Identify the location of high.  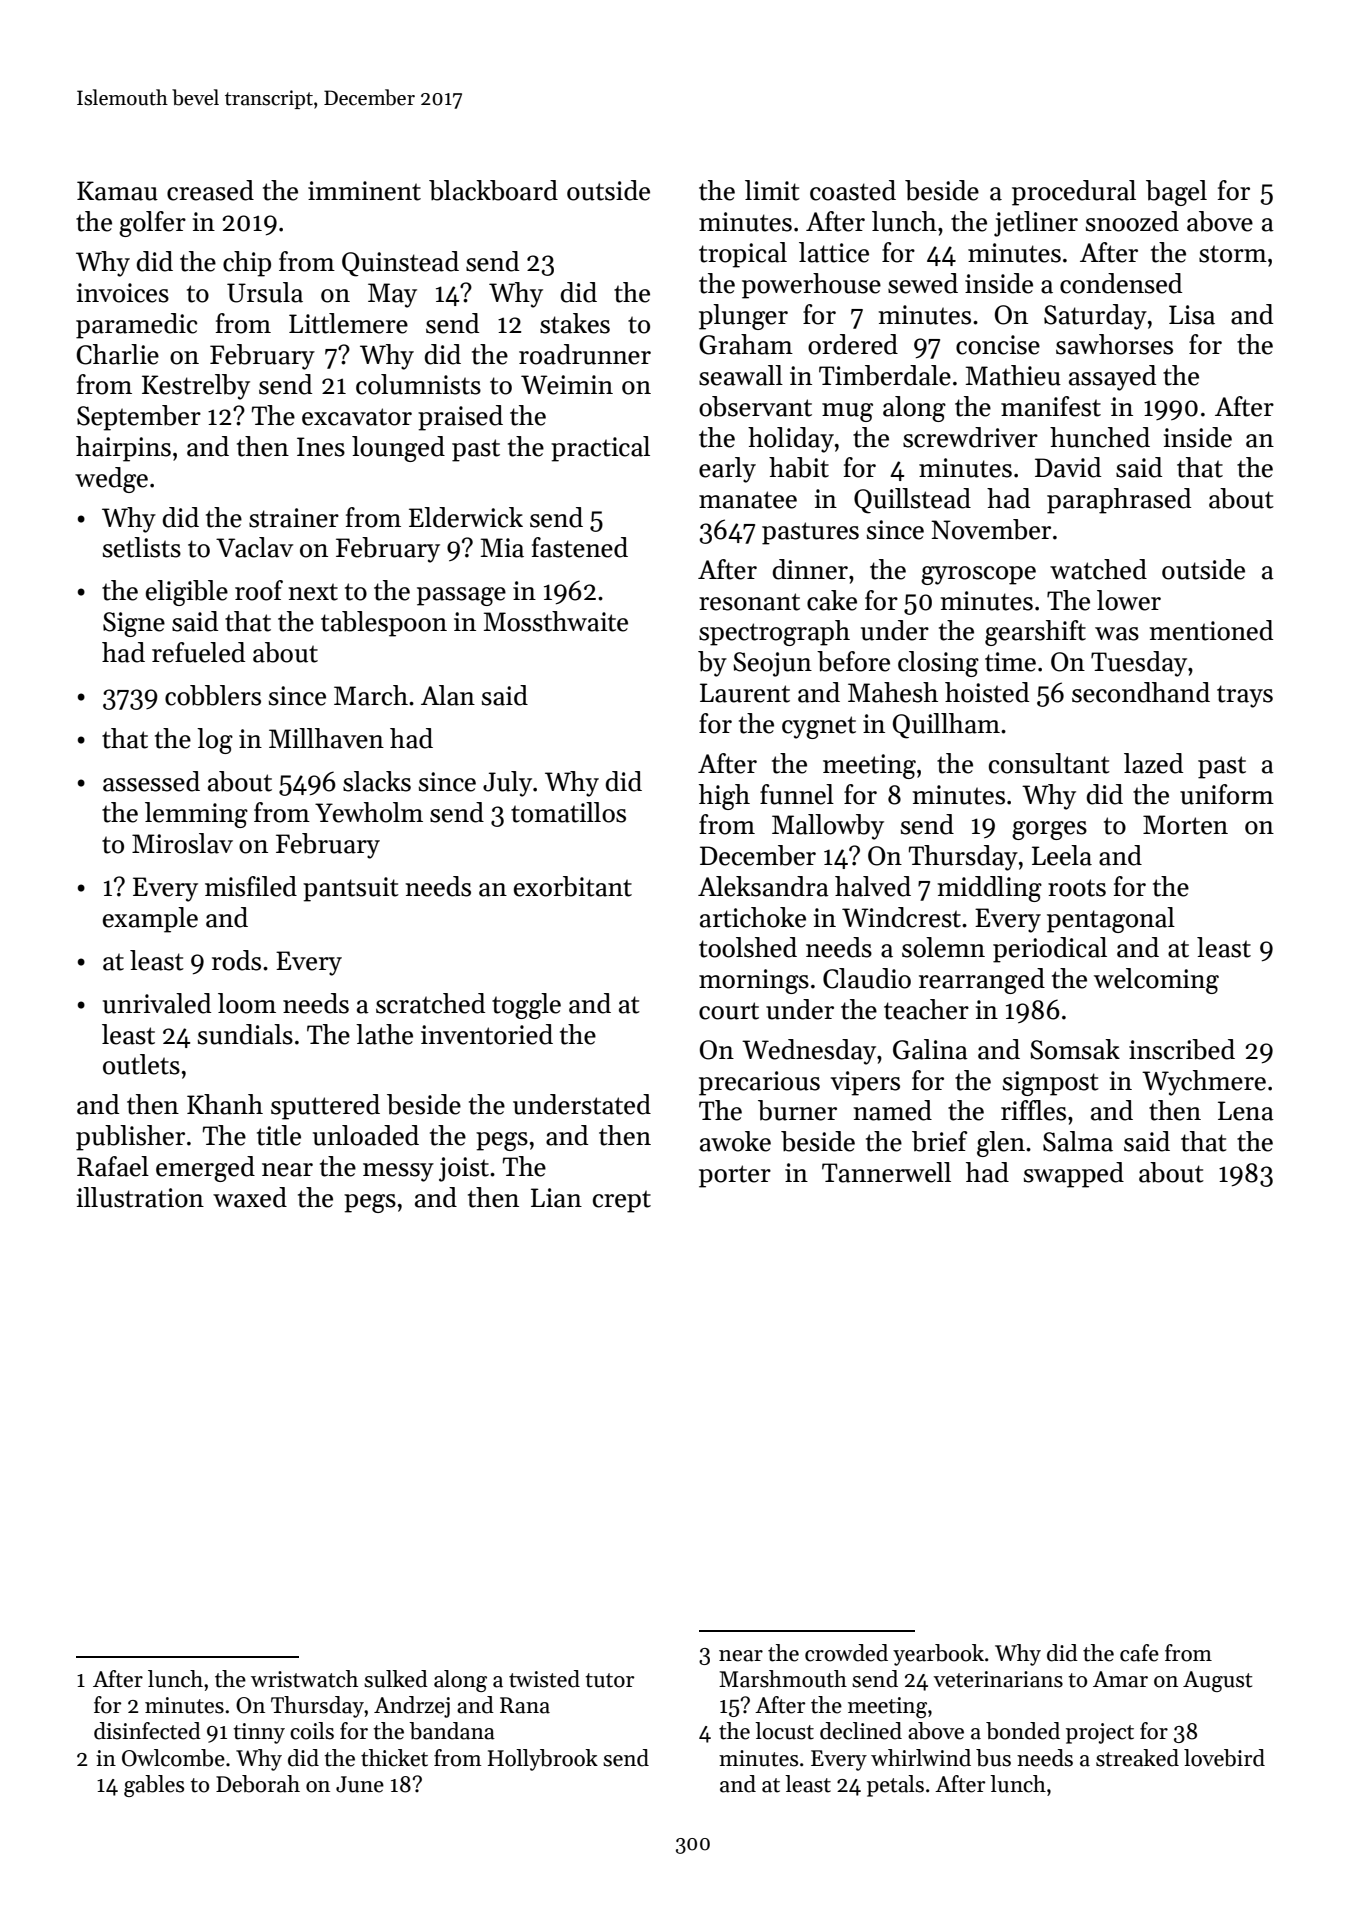
(724, 797).
